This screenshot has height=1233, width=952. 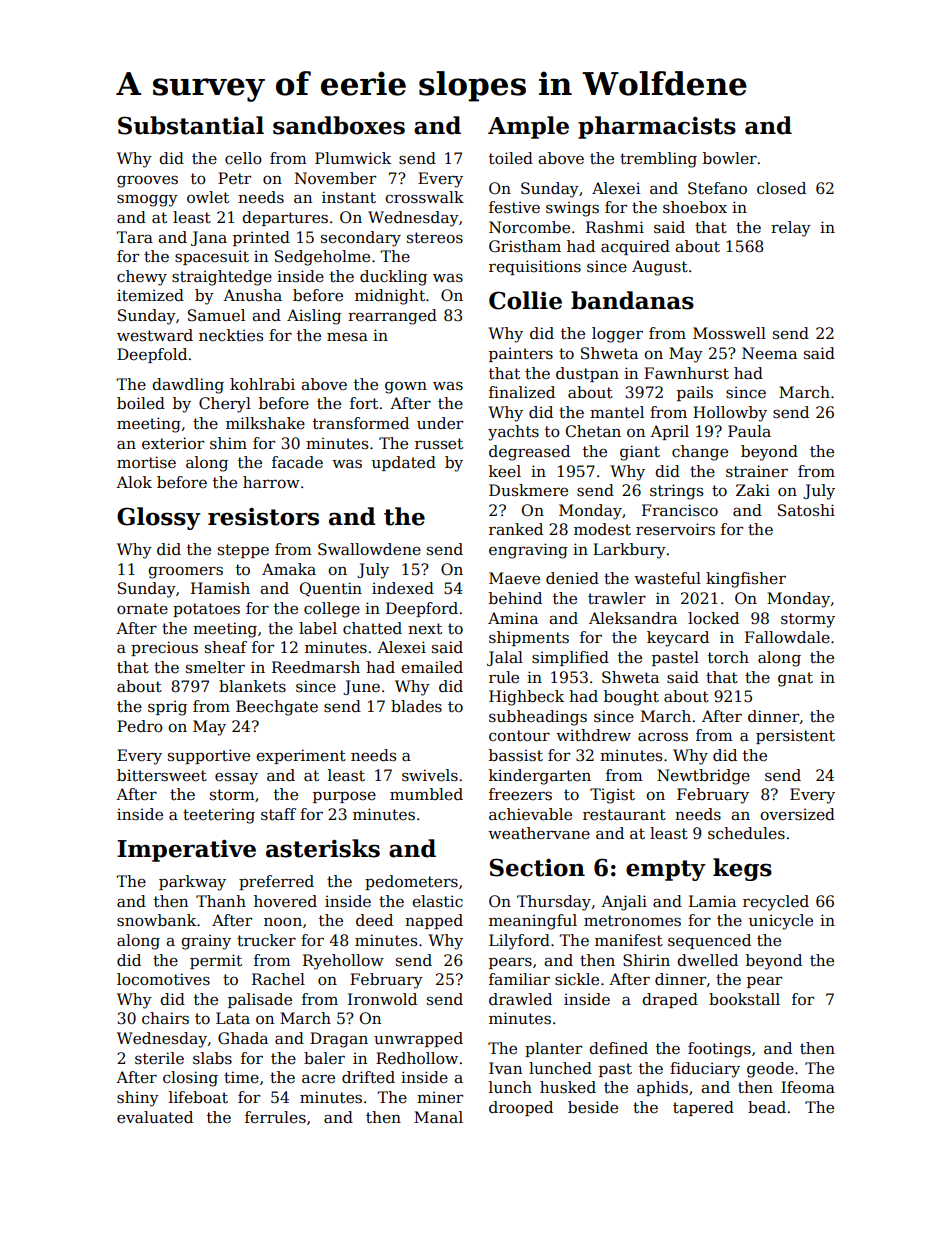 What do you see at coordinates (191, 125) in the screenshot?
I see `Substantial` at bounding box center [191, 125].
